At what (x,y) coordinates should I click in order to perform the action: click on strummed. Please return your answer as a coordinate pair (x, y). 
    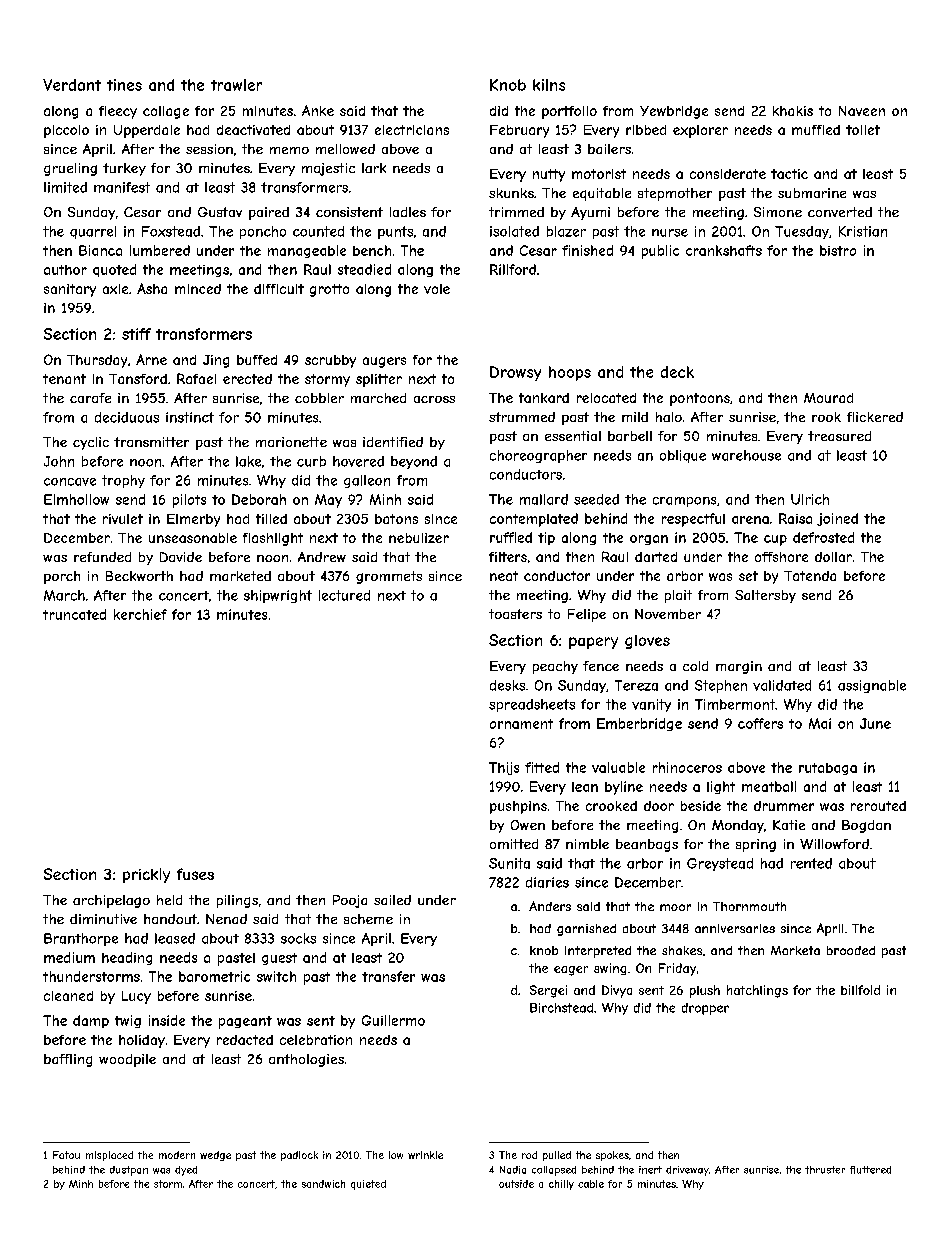
    Looking at the image, I should click on (522, 417).
